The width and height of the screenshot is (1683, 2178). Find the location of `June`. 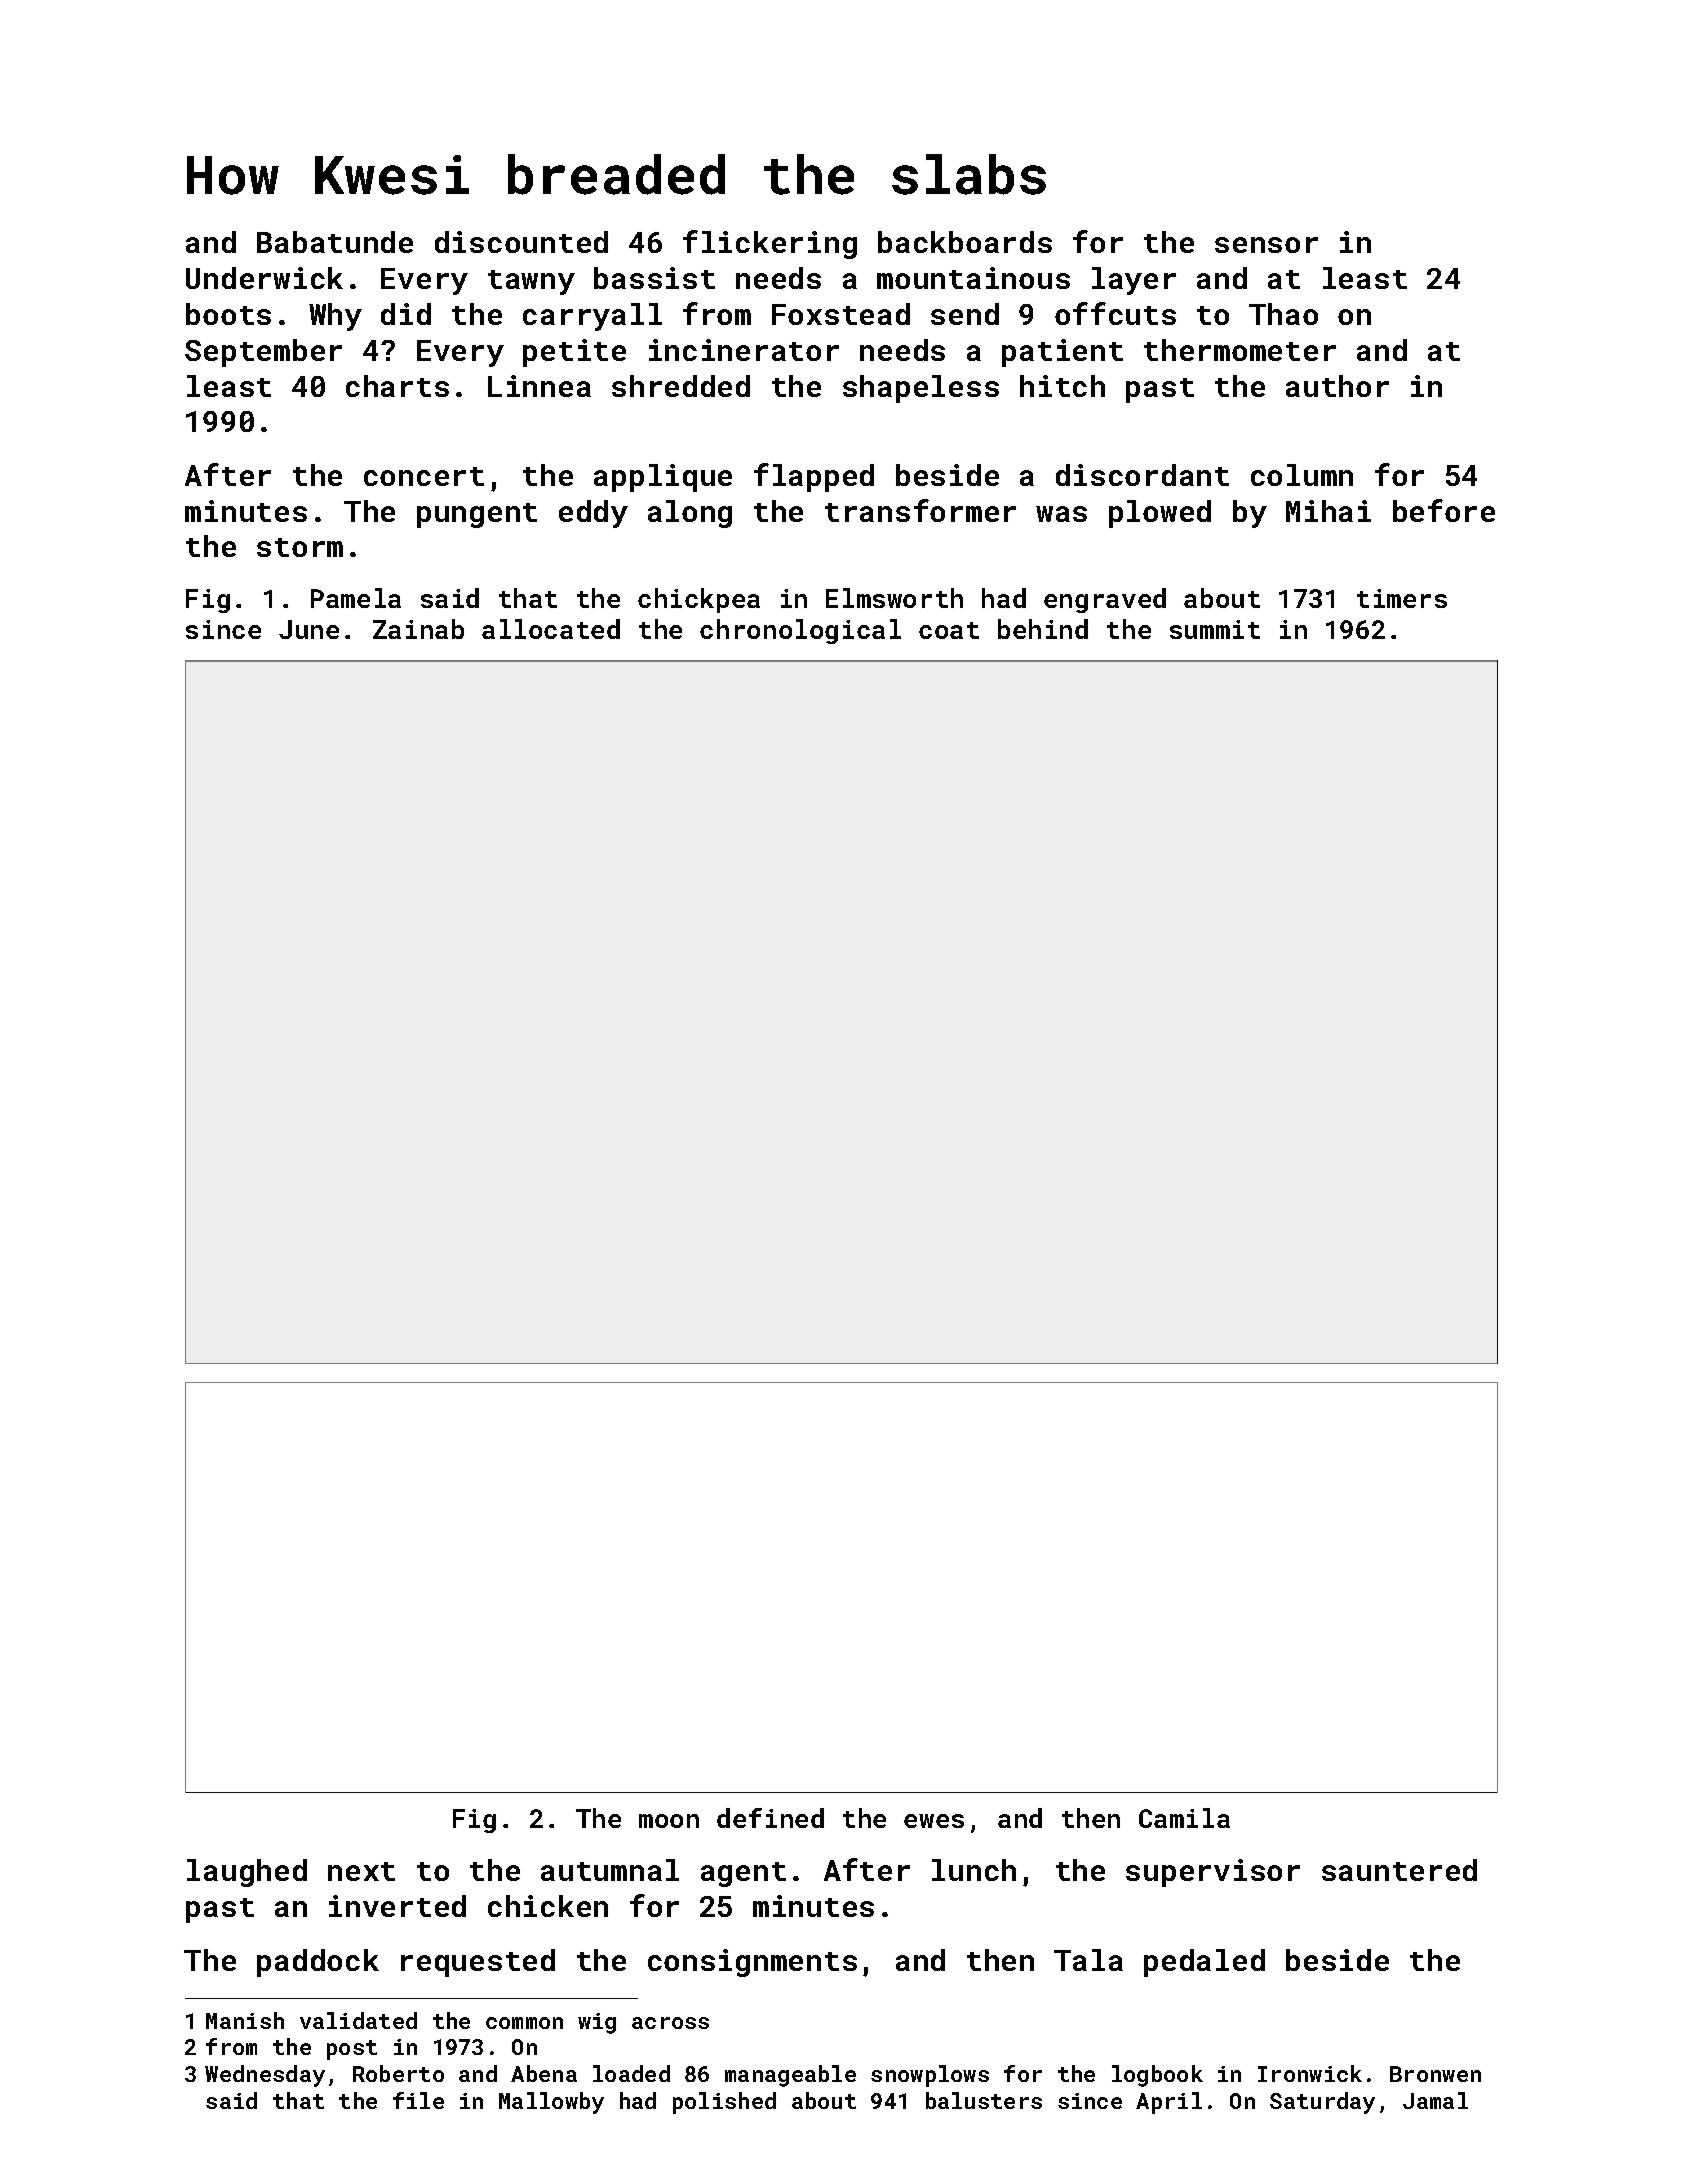

June is located at coordinates (309, 629).
